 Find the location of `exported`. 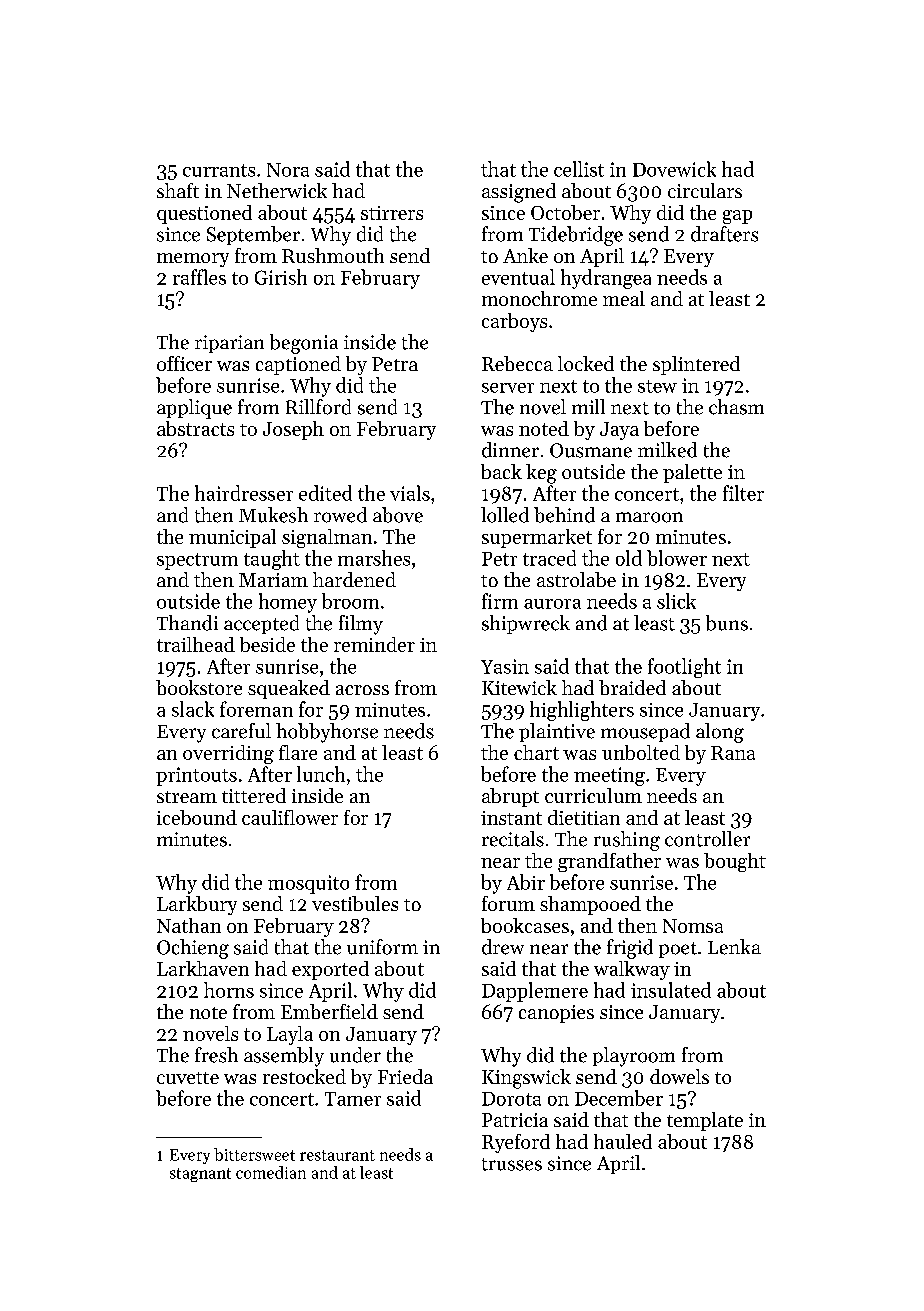

exported is located at coordinates (330, 970).
